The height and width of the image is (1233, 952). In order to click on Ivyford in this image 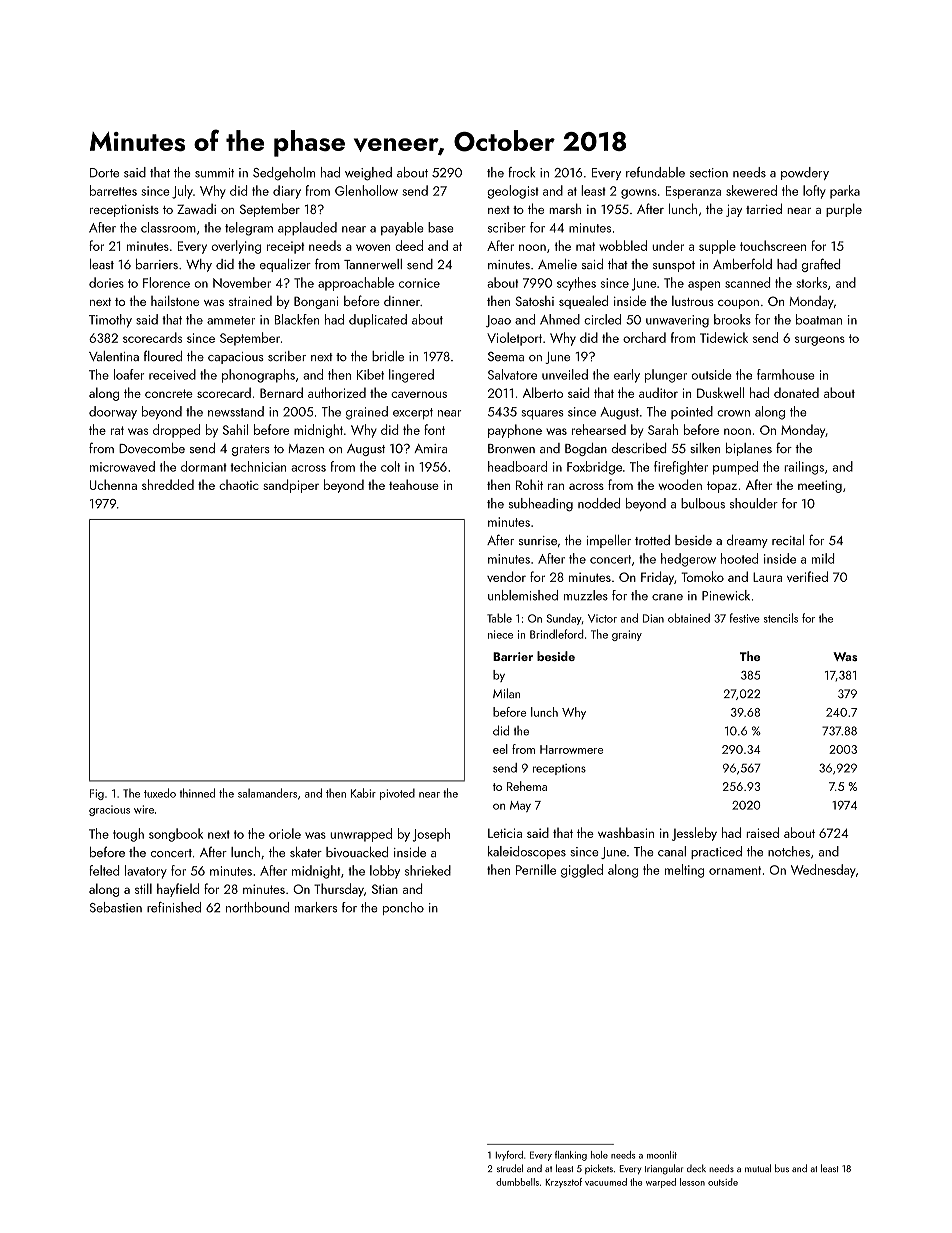, I will do `click(509, 1156)`.
